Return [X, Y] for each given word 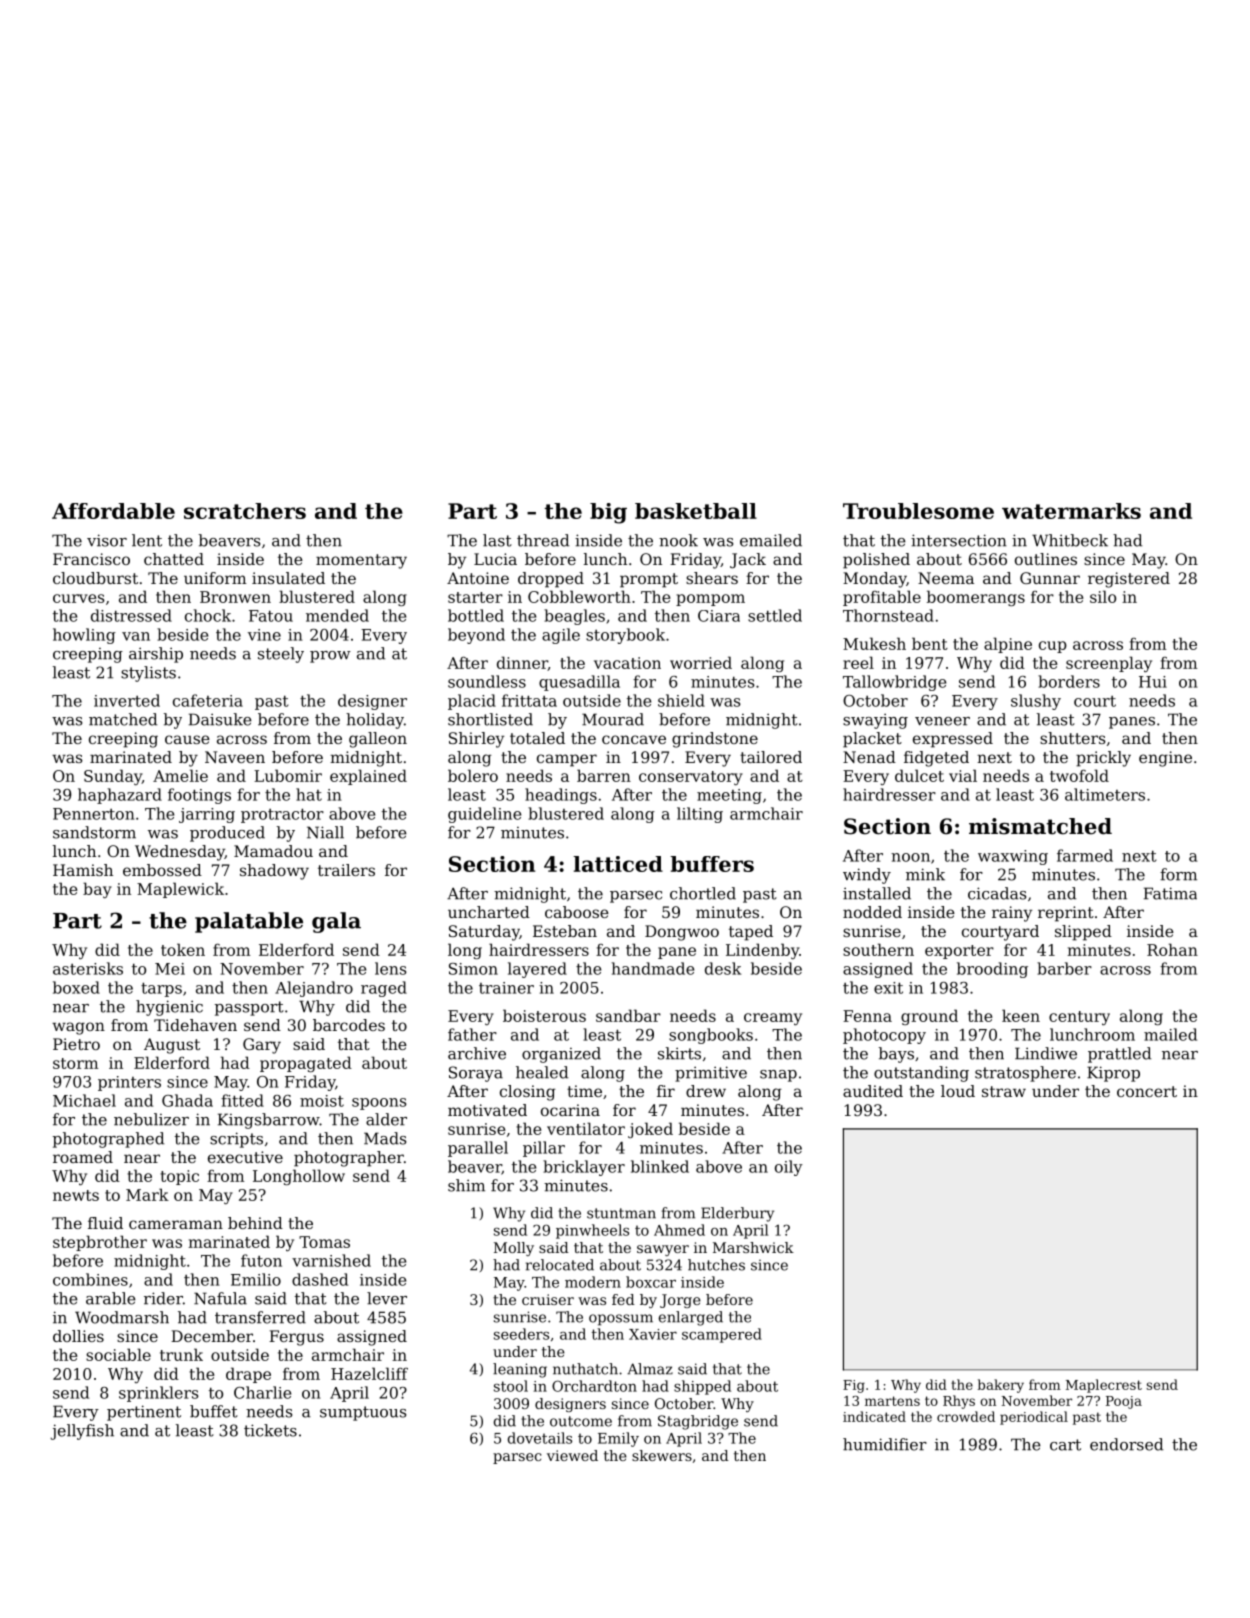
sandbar [628, 1015]
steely [281, 655]
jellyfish [82, 1432]
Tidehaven [195, 1025]
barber [1064, 968]
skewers [662, 1455]
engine [1165, 759]
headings [561, 796]
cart [1065, 1445]
